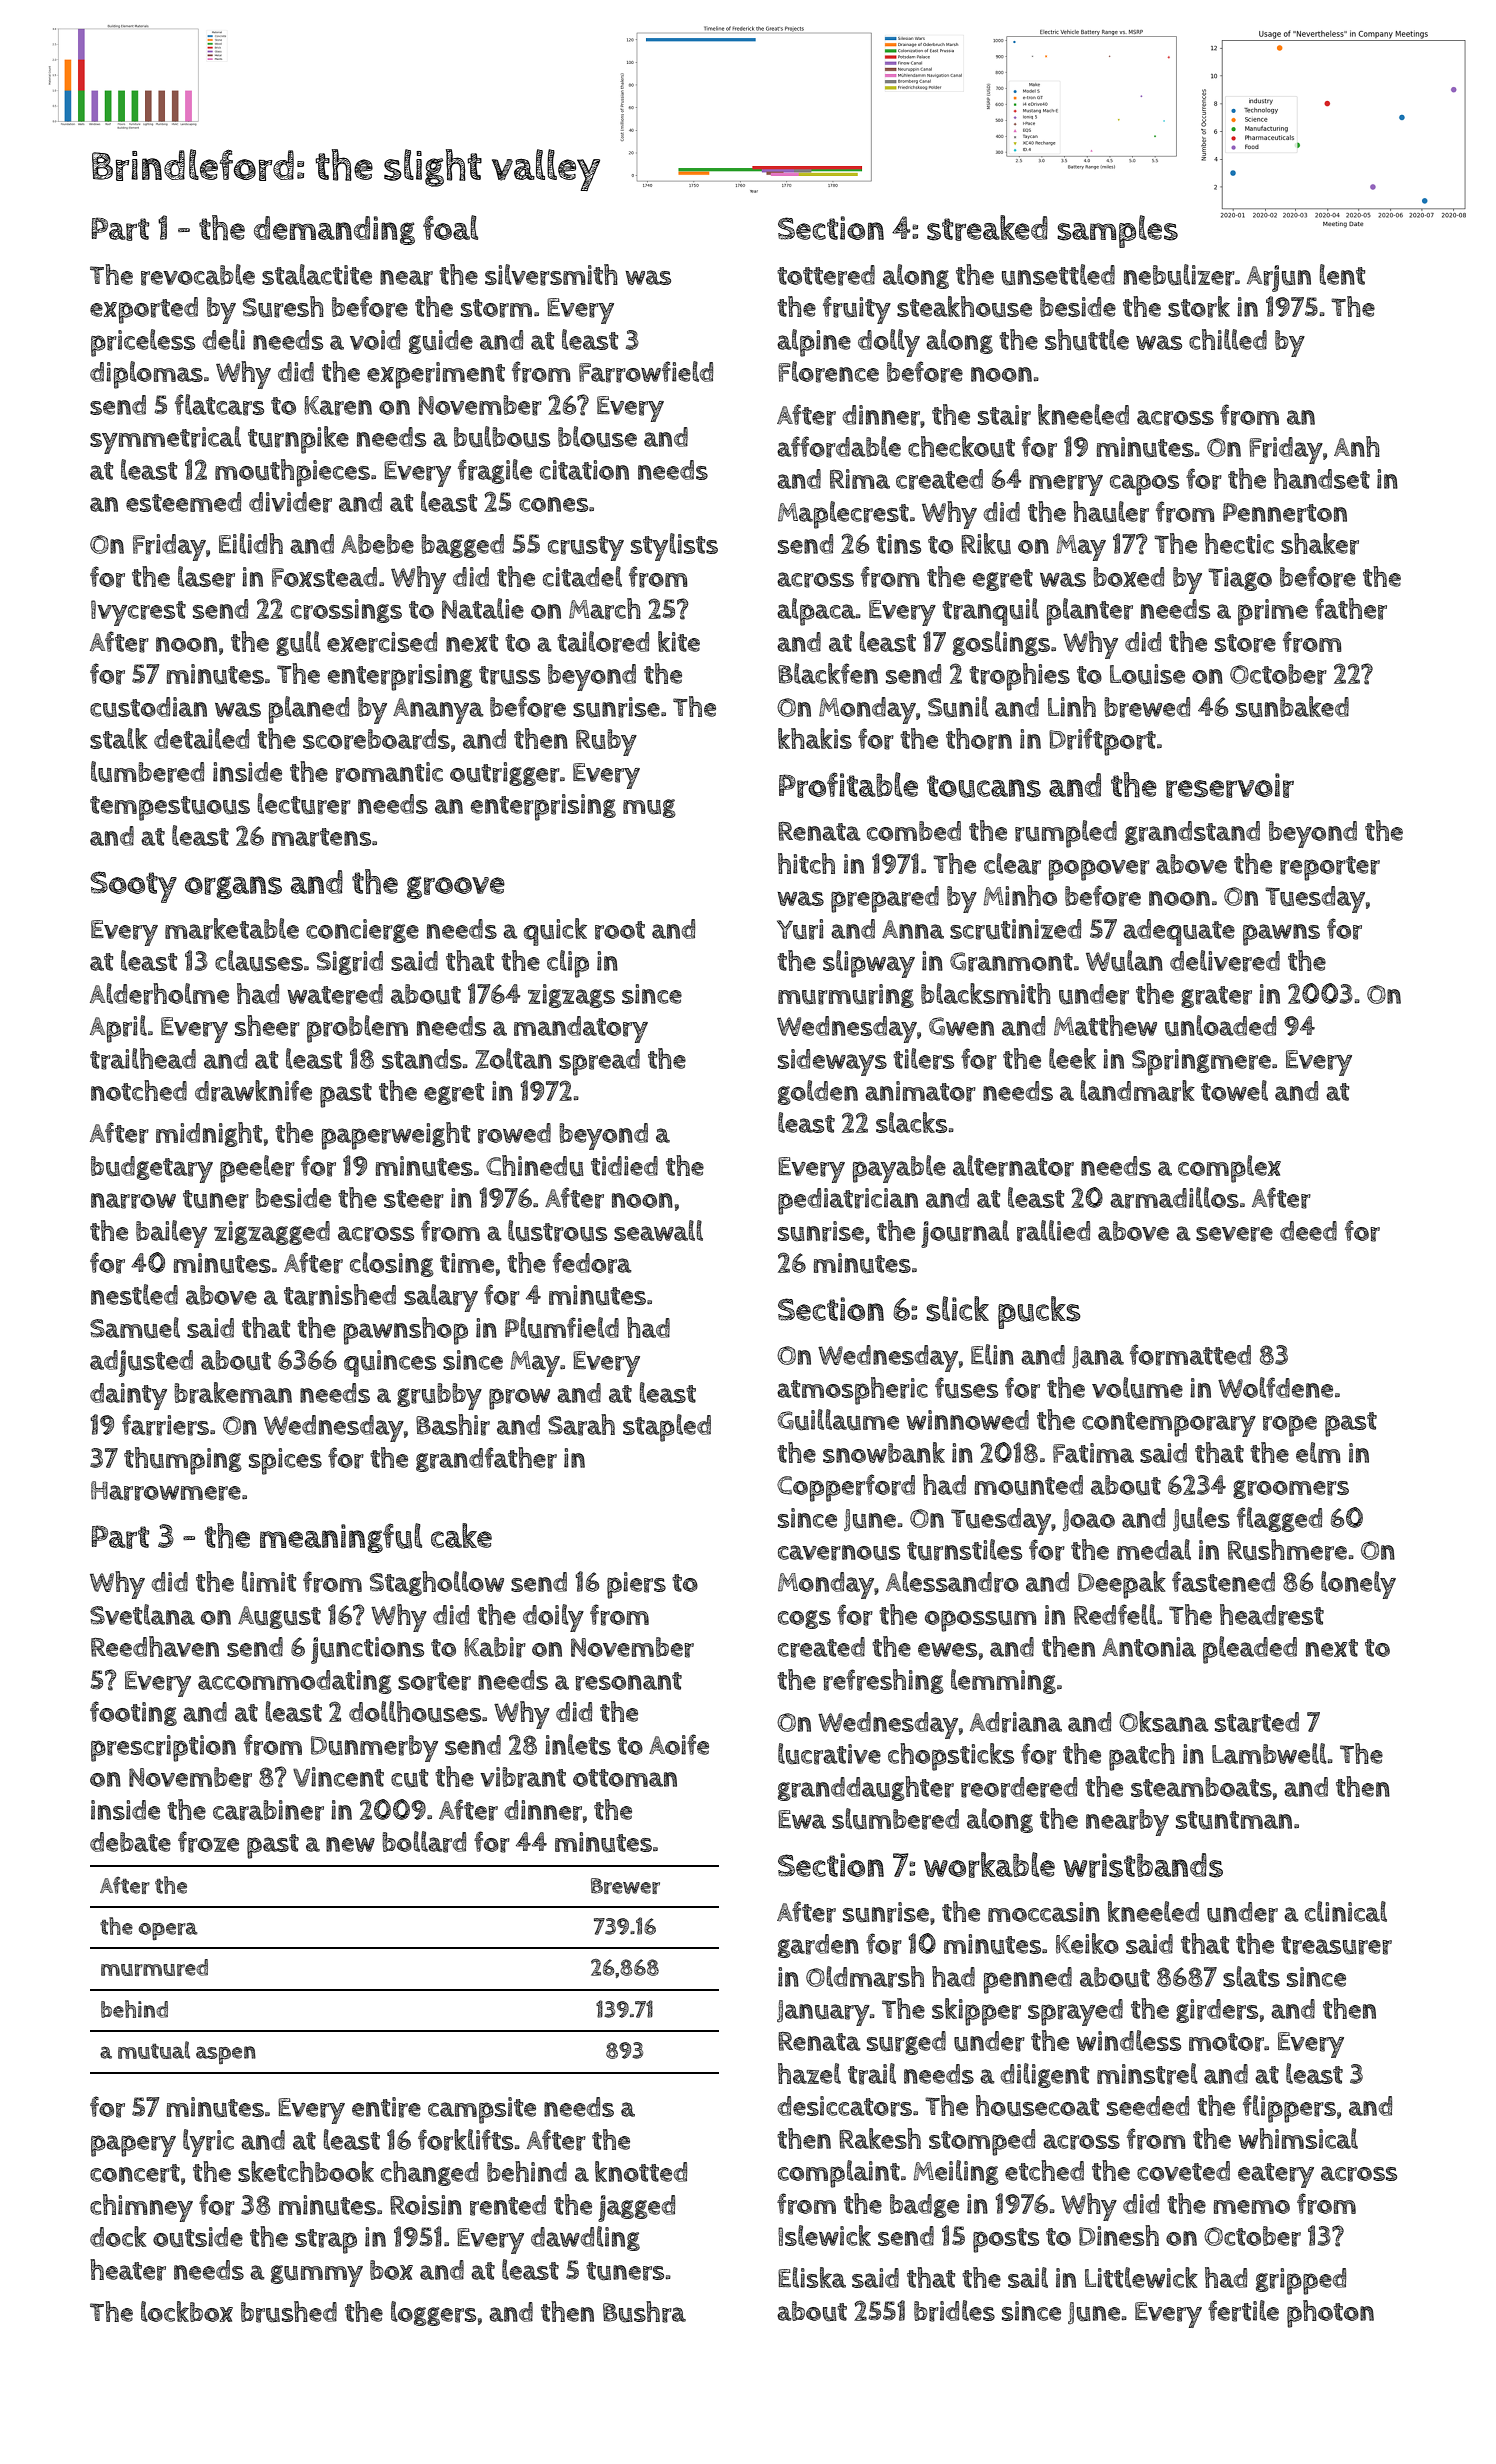  I want to click on capos, so click(1144, 485).
